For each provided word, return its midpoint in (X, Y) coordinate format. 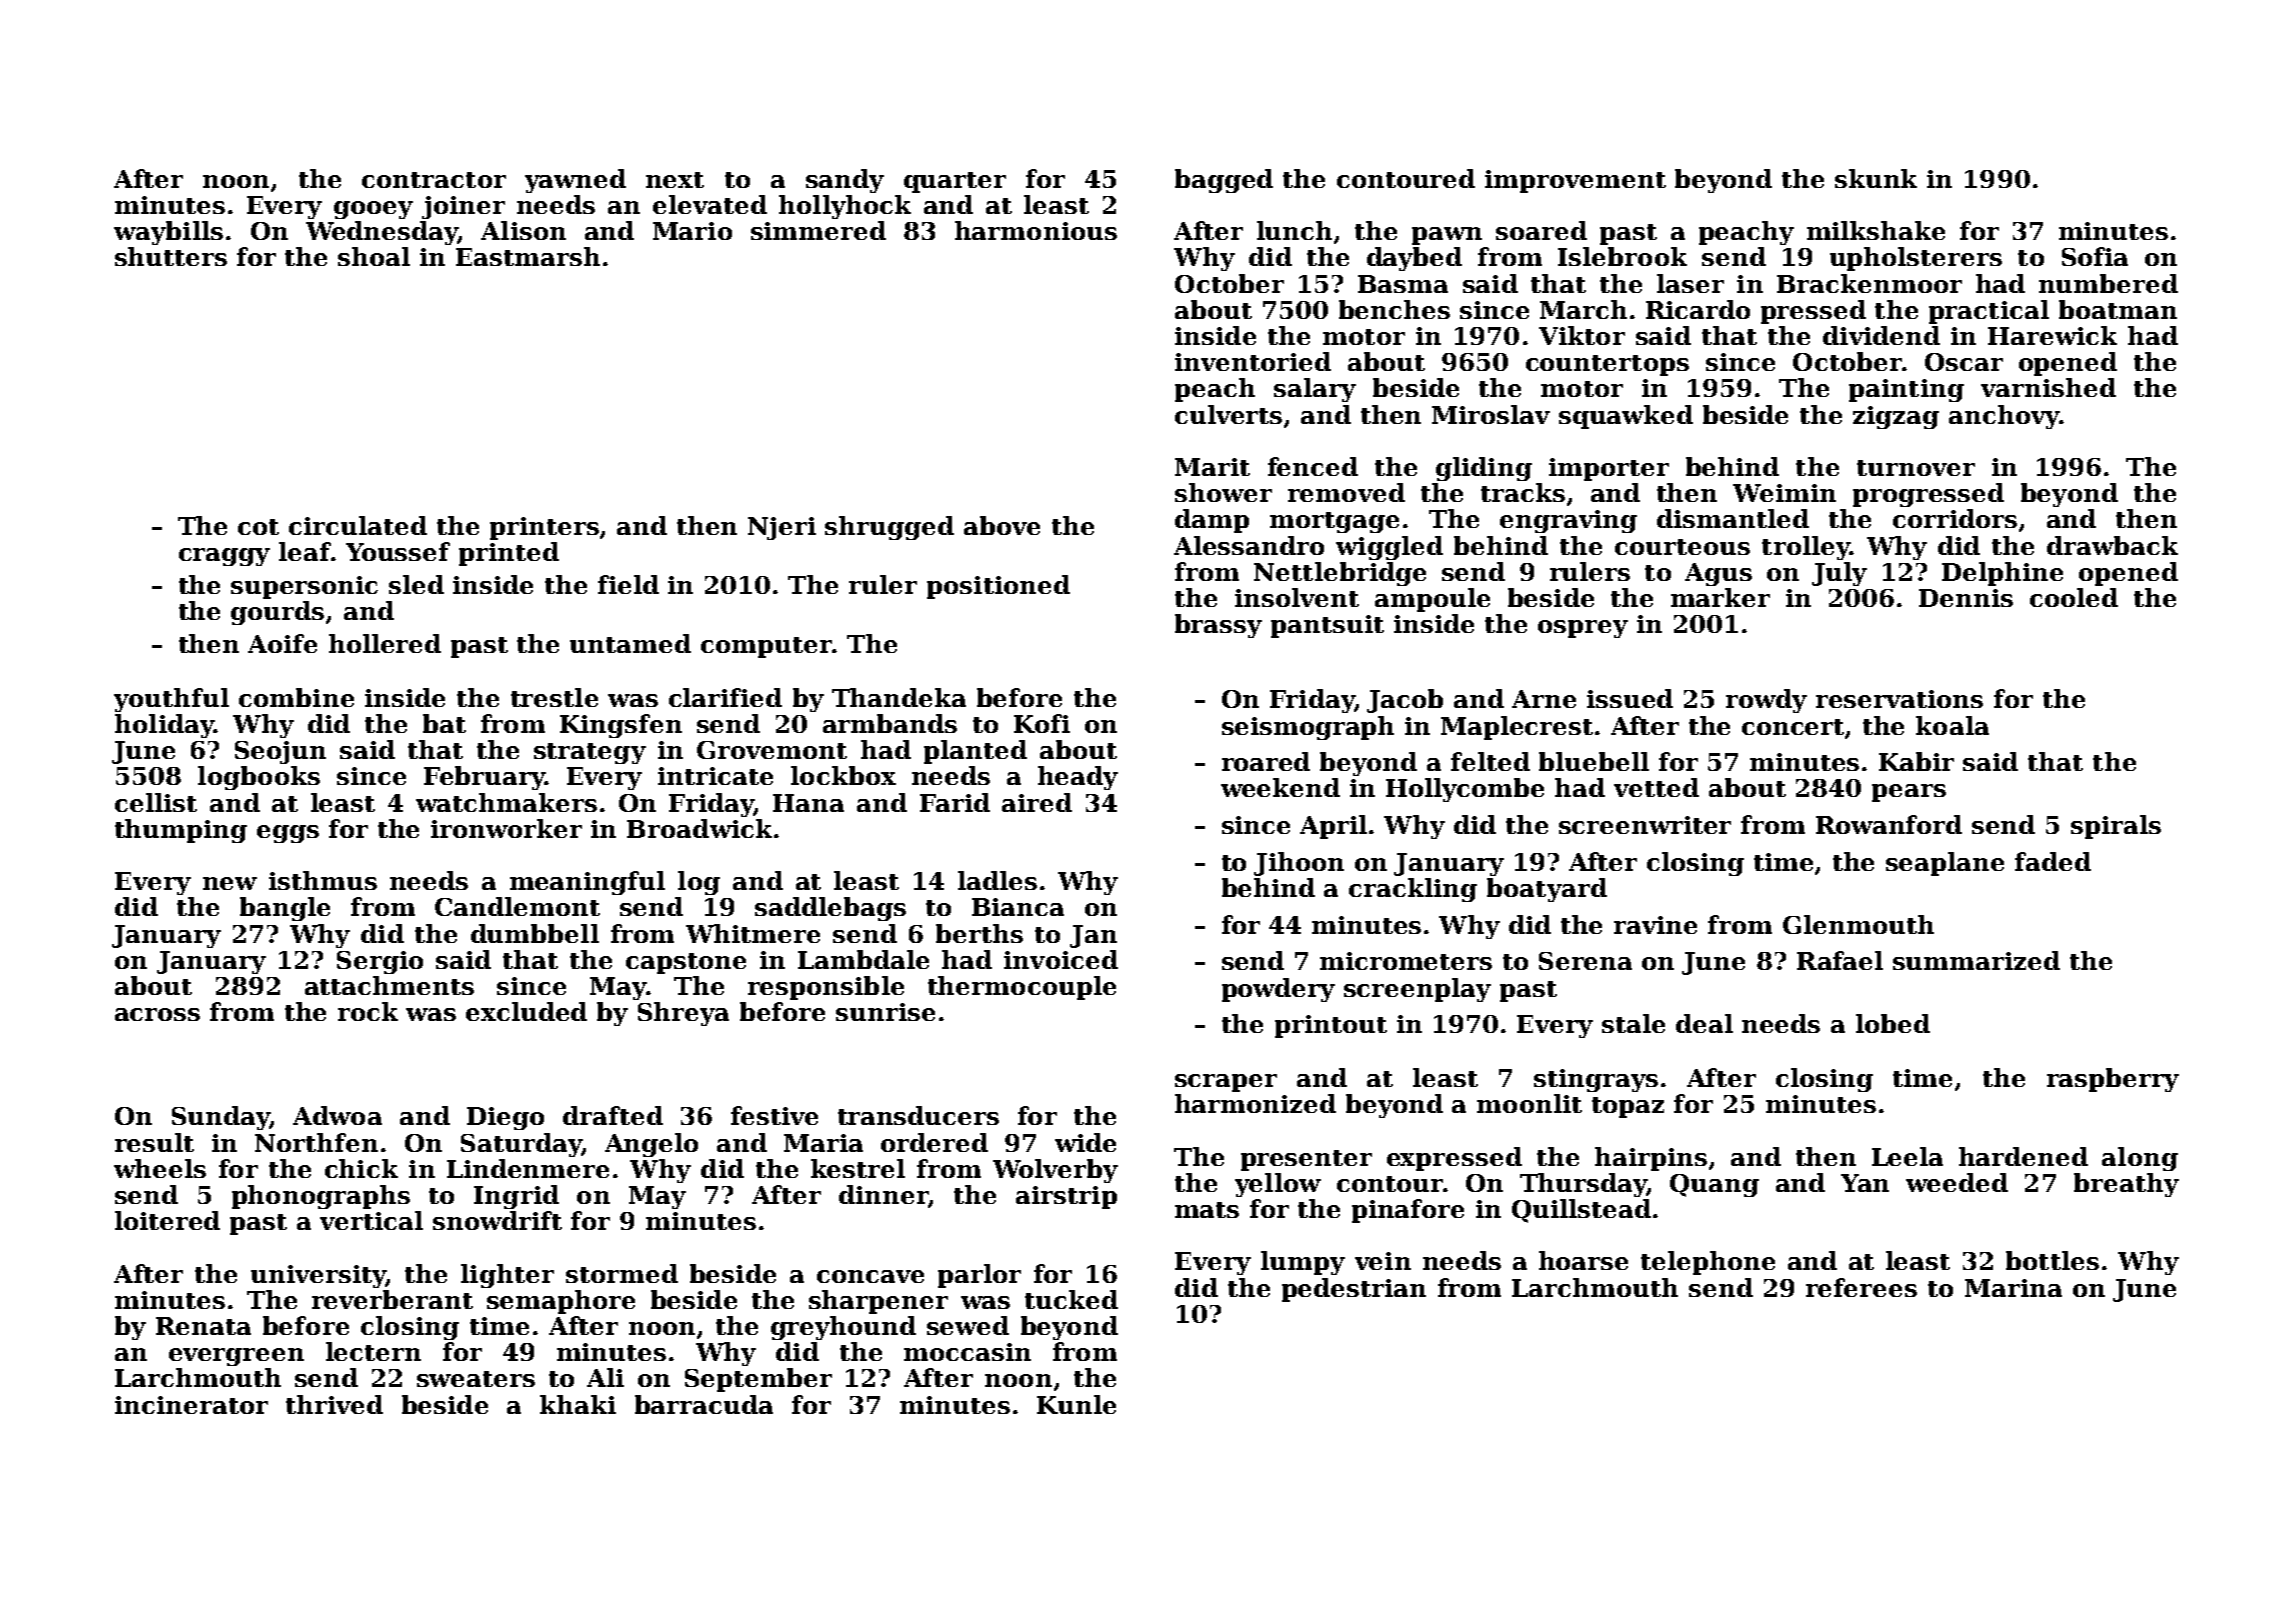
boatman (2118, 309)
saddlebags (830, 909)
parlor (979, 1276)
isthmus (323, 880)
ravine (1655, 925)
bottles (2052, 1260)
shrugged (889, 528)
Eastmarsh (528, 256)
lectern (373, 1351)
